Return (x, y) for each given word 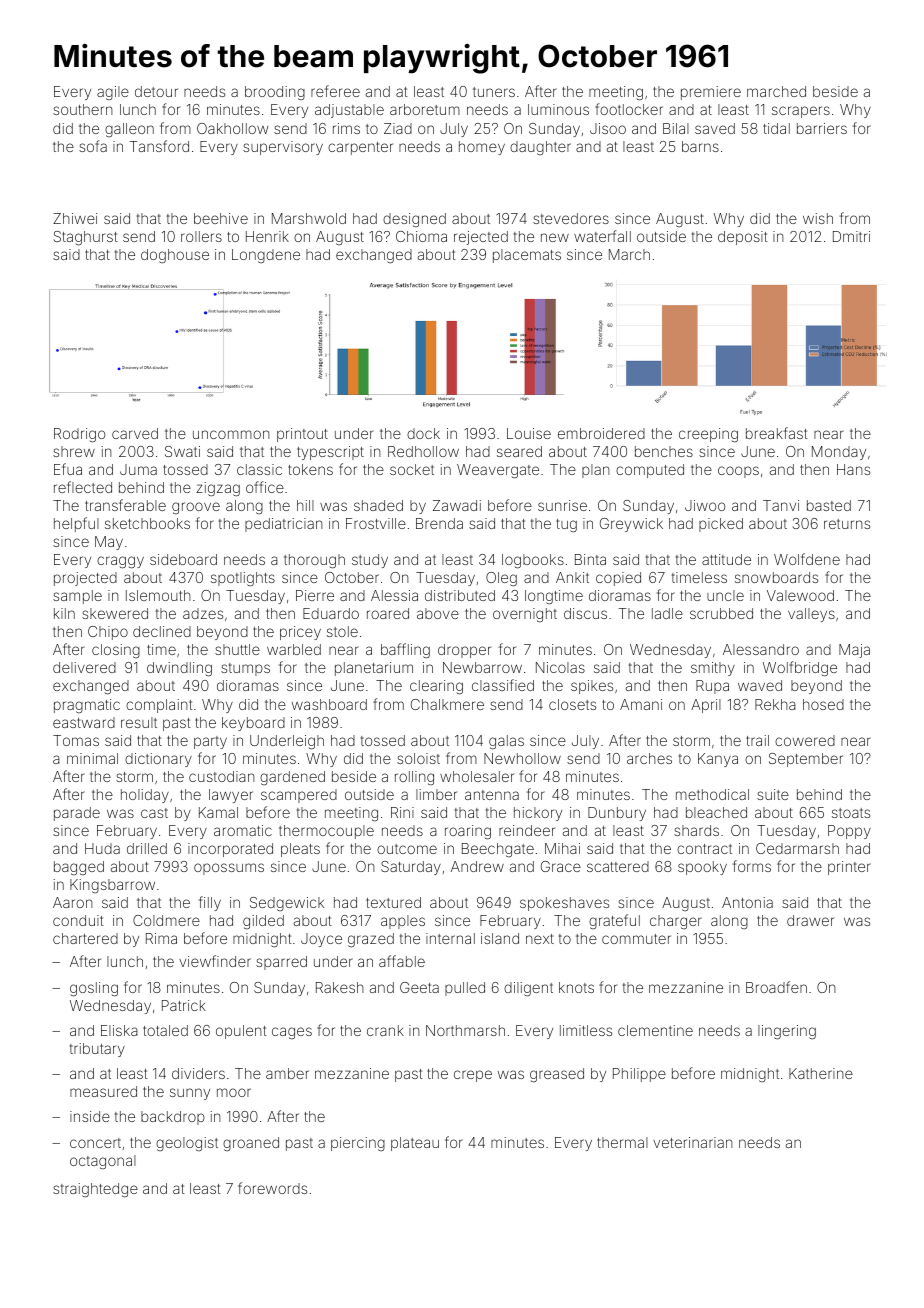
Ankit (572, 577)
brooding (275, 93)
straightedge (95, 1190)
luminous (558, 109)
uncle (725, 595)
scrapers (801, 112)
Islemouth (158, 595)
